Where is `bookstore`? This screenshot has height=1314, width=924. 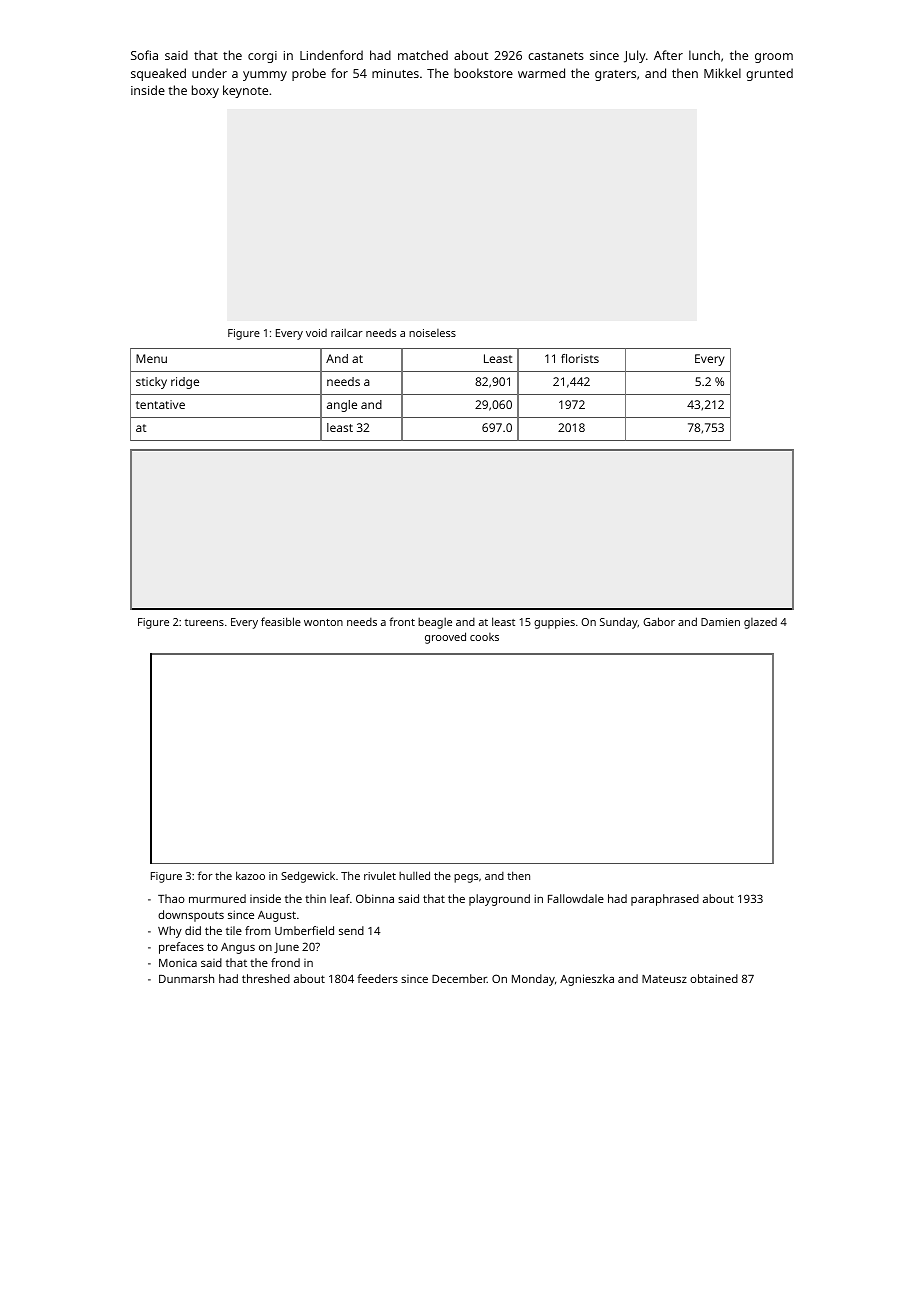 bookstore is located at coordinates (483, 73).
